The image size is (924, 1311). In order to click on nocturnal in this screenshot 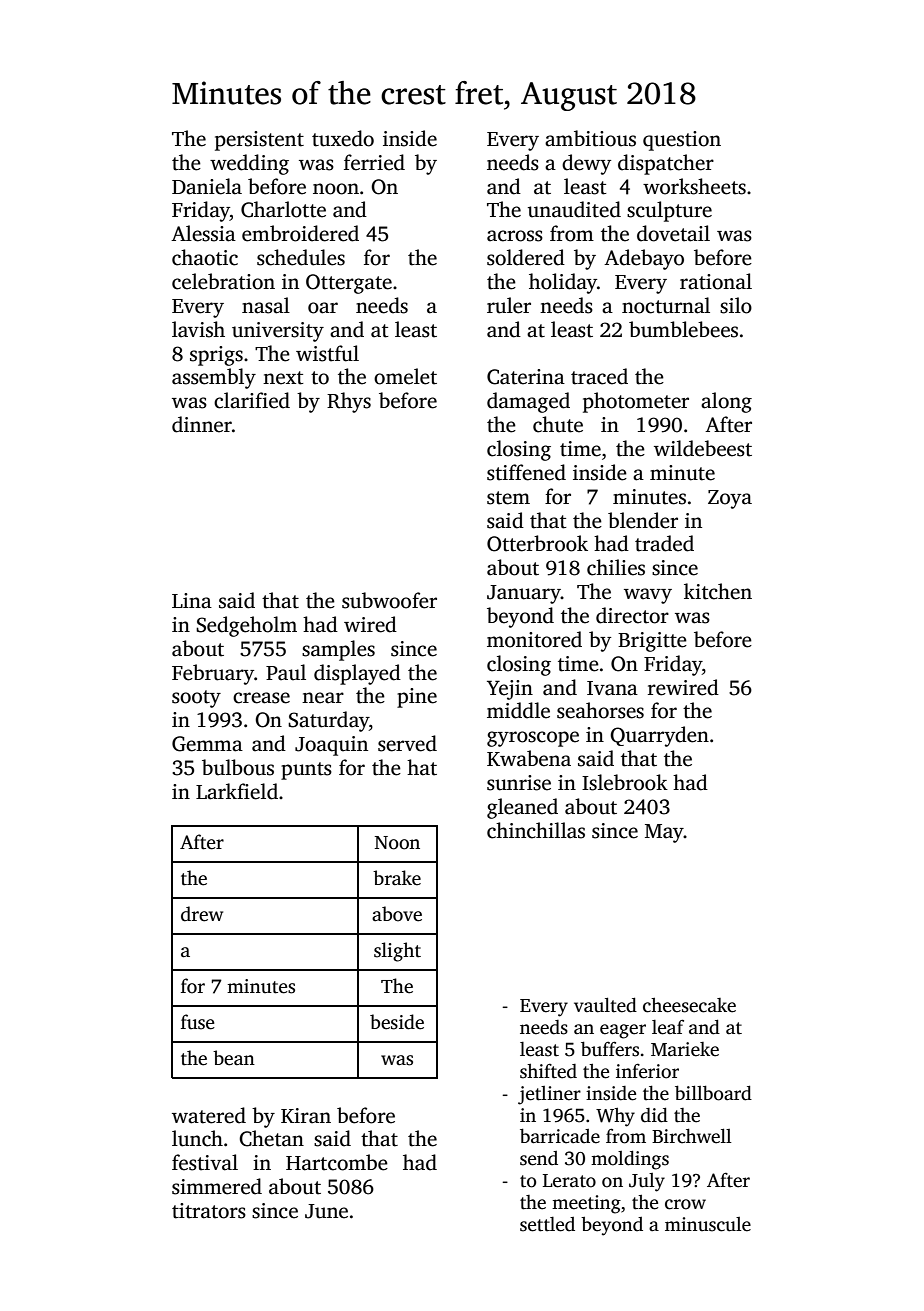, I will do `click(666, 305)`.
